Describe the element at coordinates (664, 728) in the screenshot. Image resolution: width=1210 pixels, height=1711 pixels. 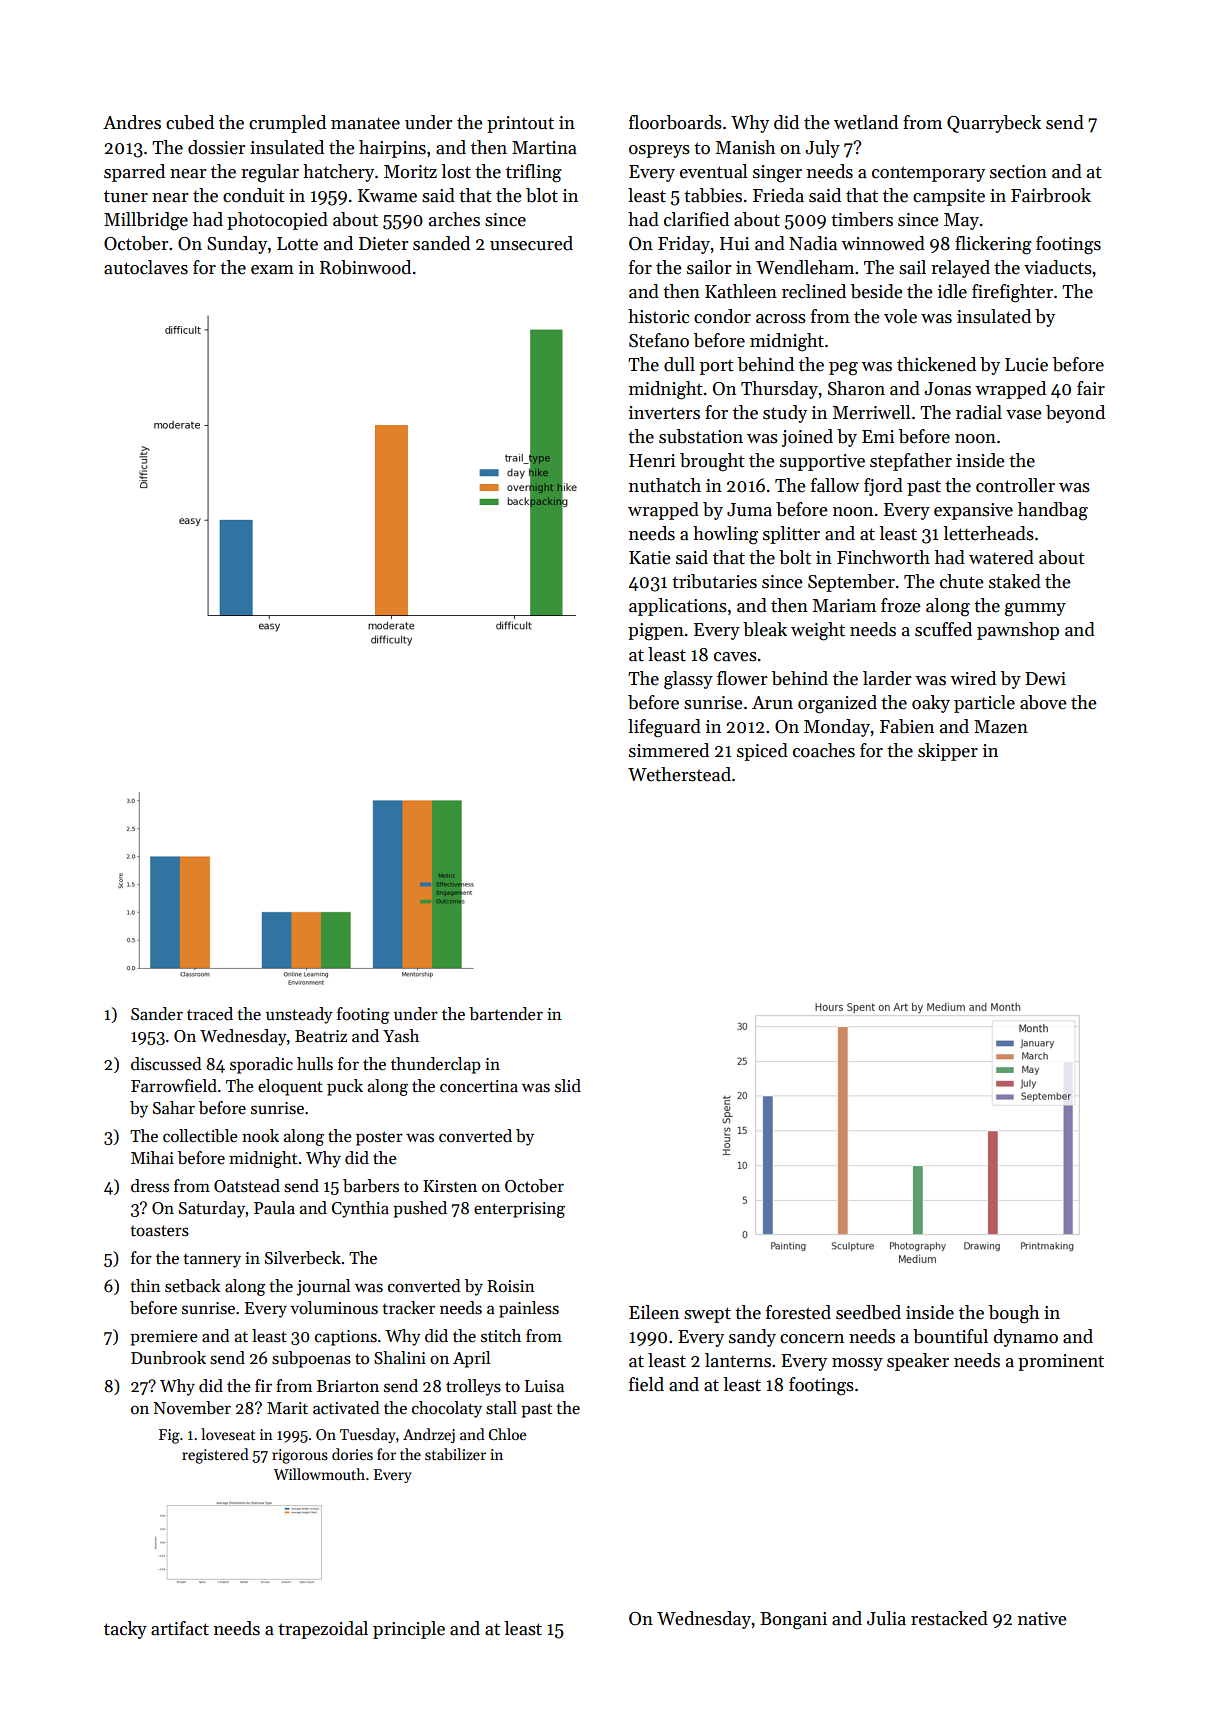
I see `lifeguard` at that location.
